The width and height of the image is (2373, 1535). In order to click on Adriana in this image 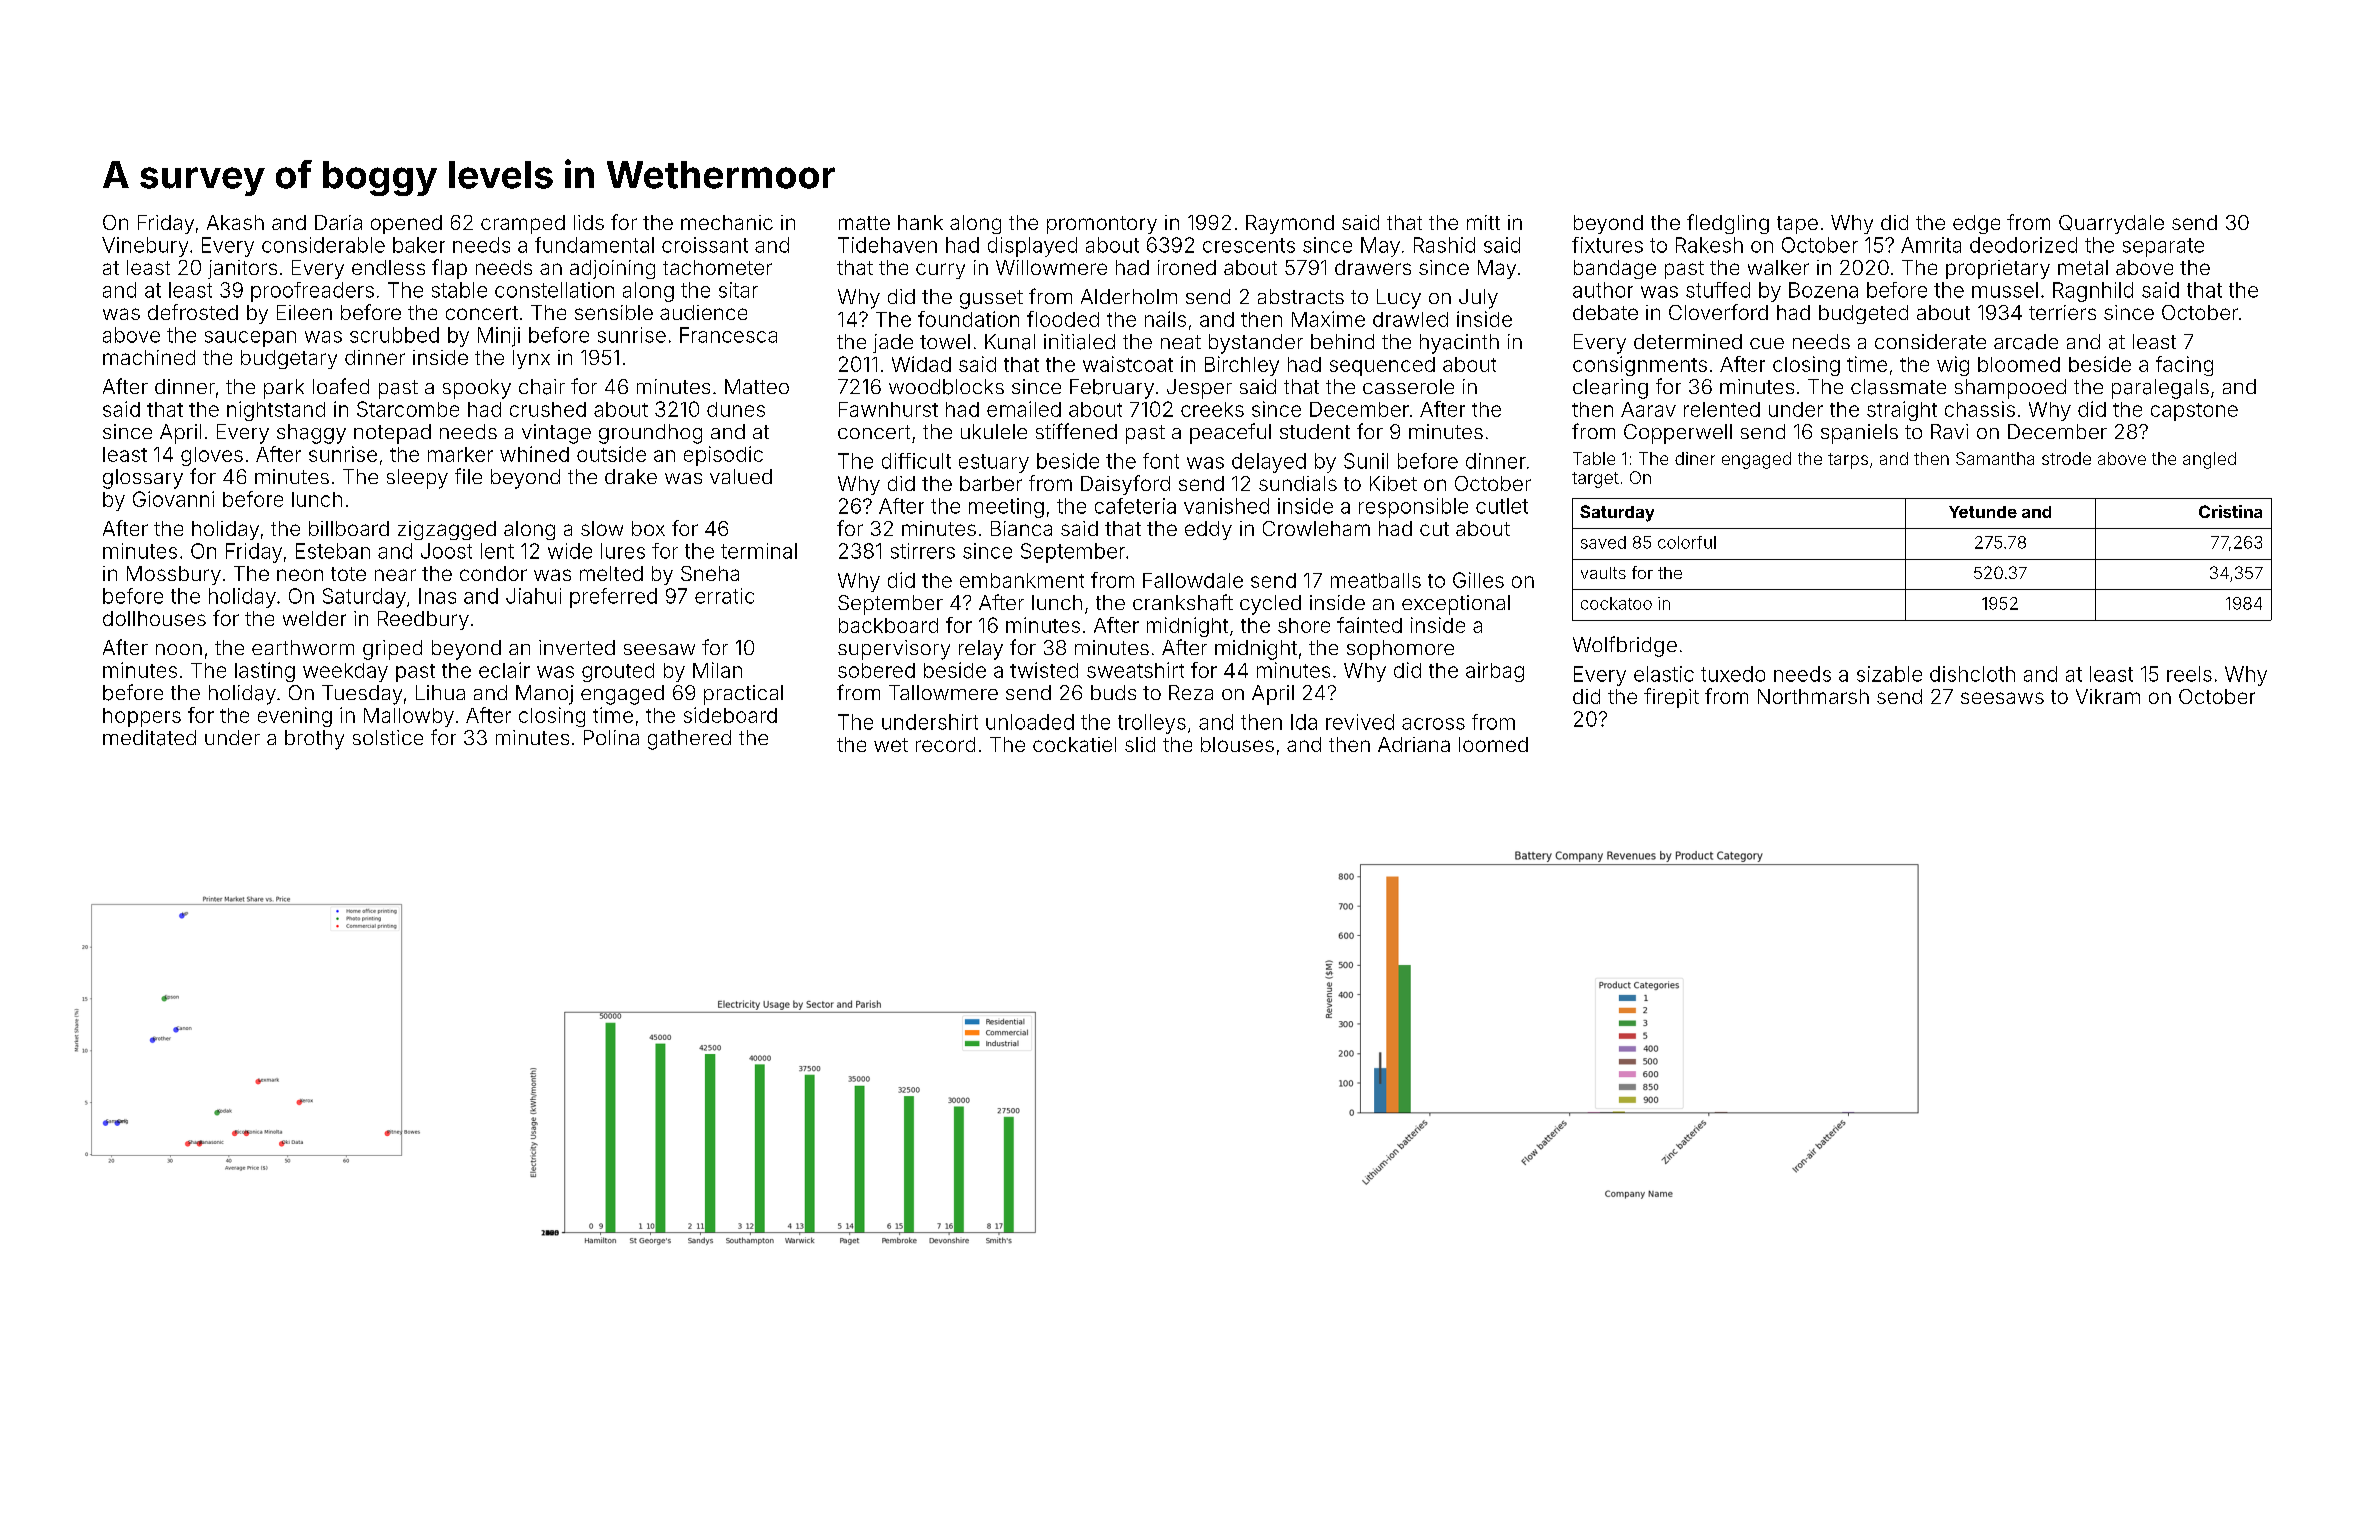, I will do `click(1414, 744)`.
